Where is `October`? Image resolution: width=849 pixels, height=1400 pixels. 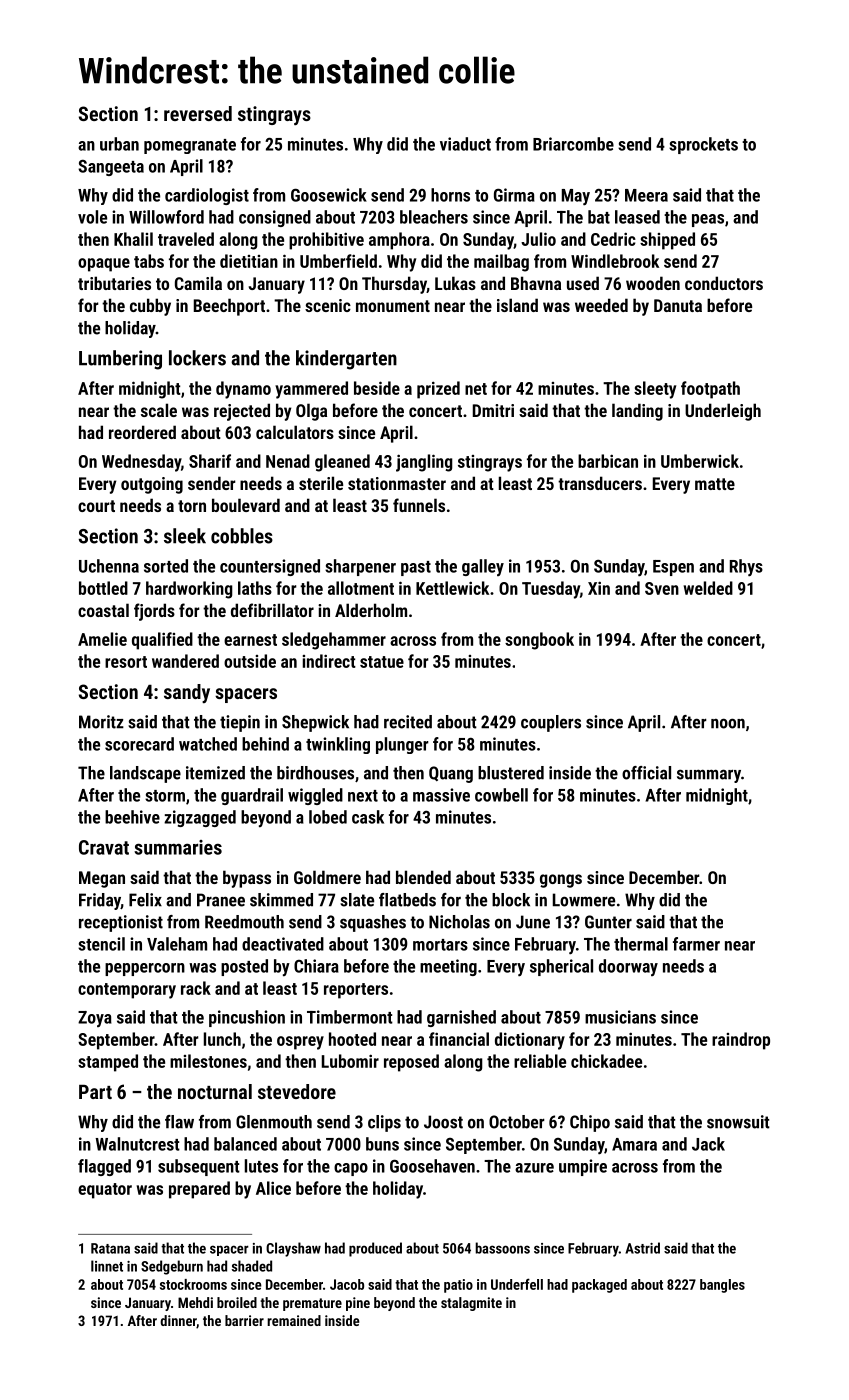 October is located at coordinates (517, 1122).
